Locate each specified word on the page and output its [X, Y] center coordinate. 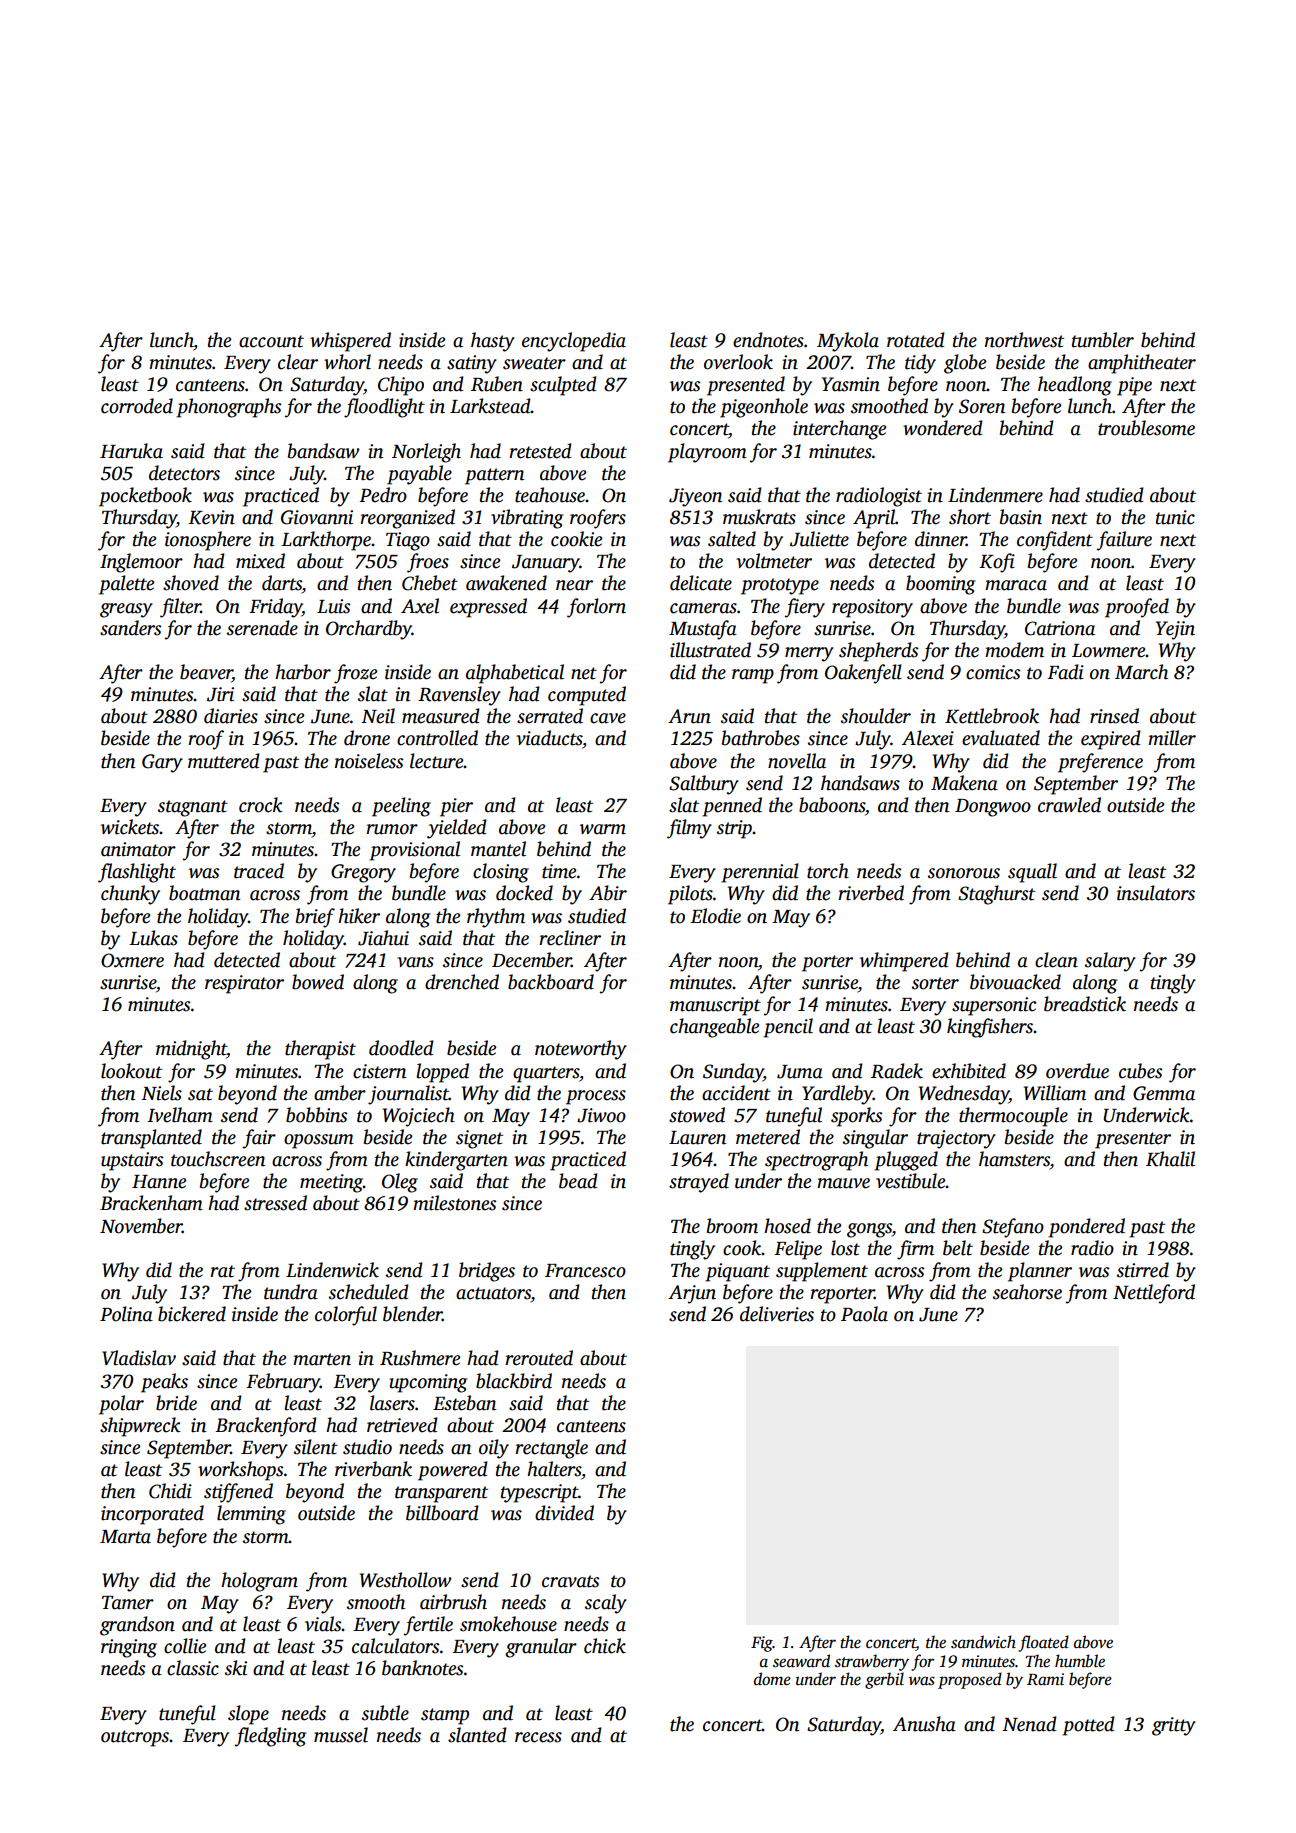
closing [501, 873]
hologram [259, 1582]
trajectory [956, 1139]
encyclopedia [574, 342]
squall [1032, 873]
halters [554, 1469]
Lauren [698, 1138]
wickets [130, 827]
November [141, 1226]
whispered [350, 342]
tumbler [1103, 340]
